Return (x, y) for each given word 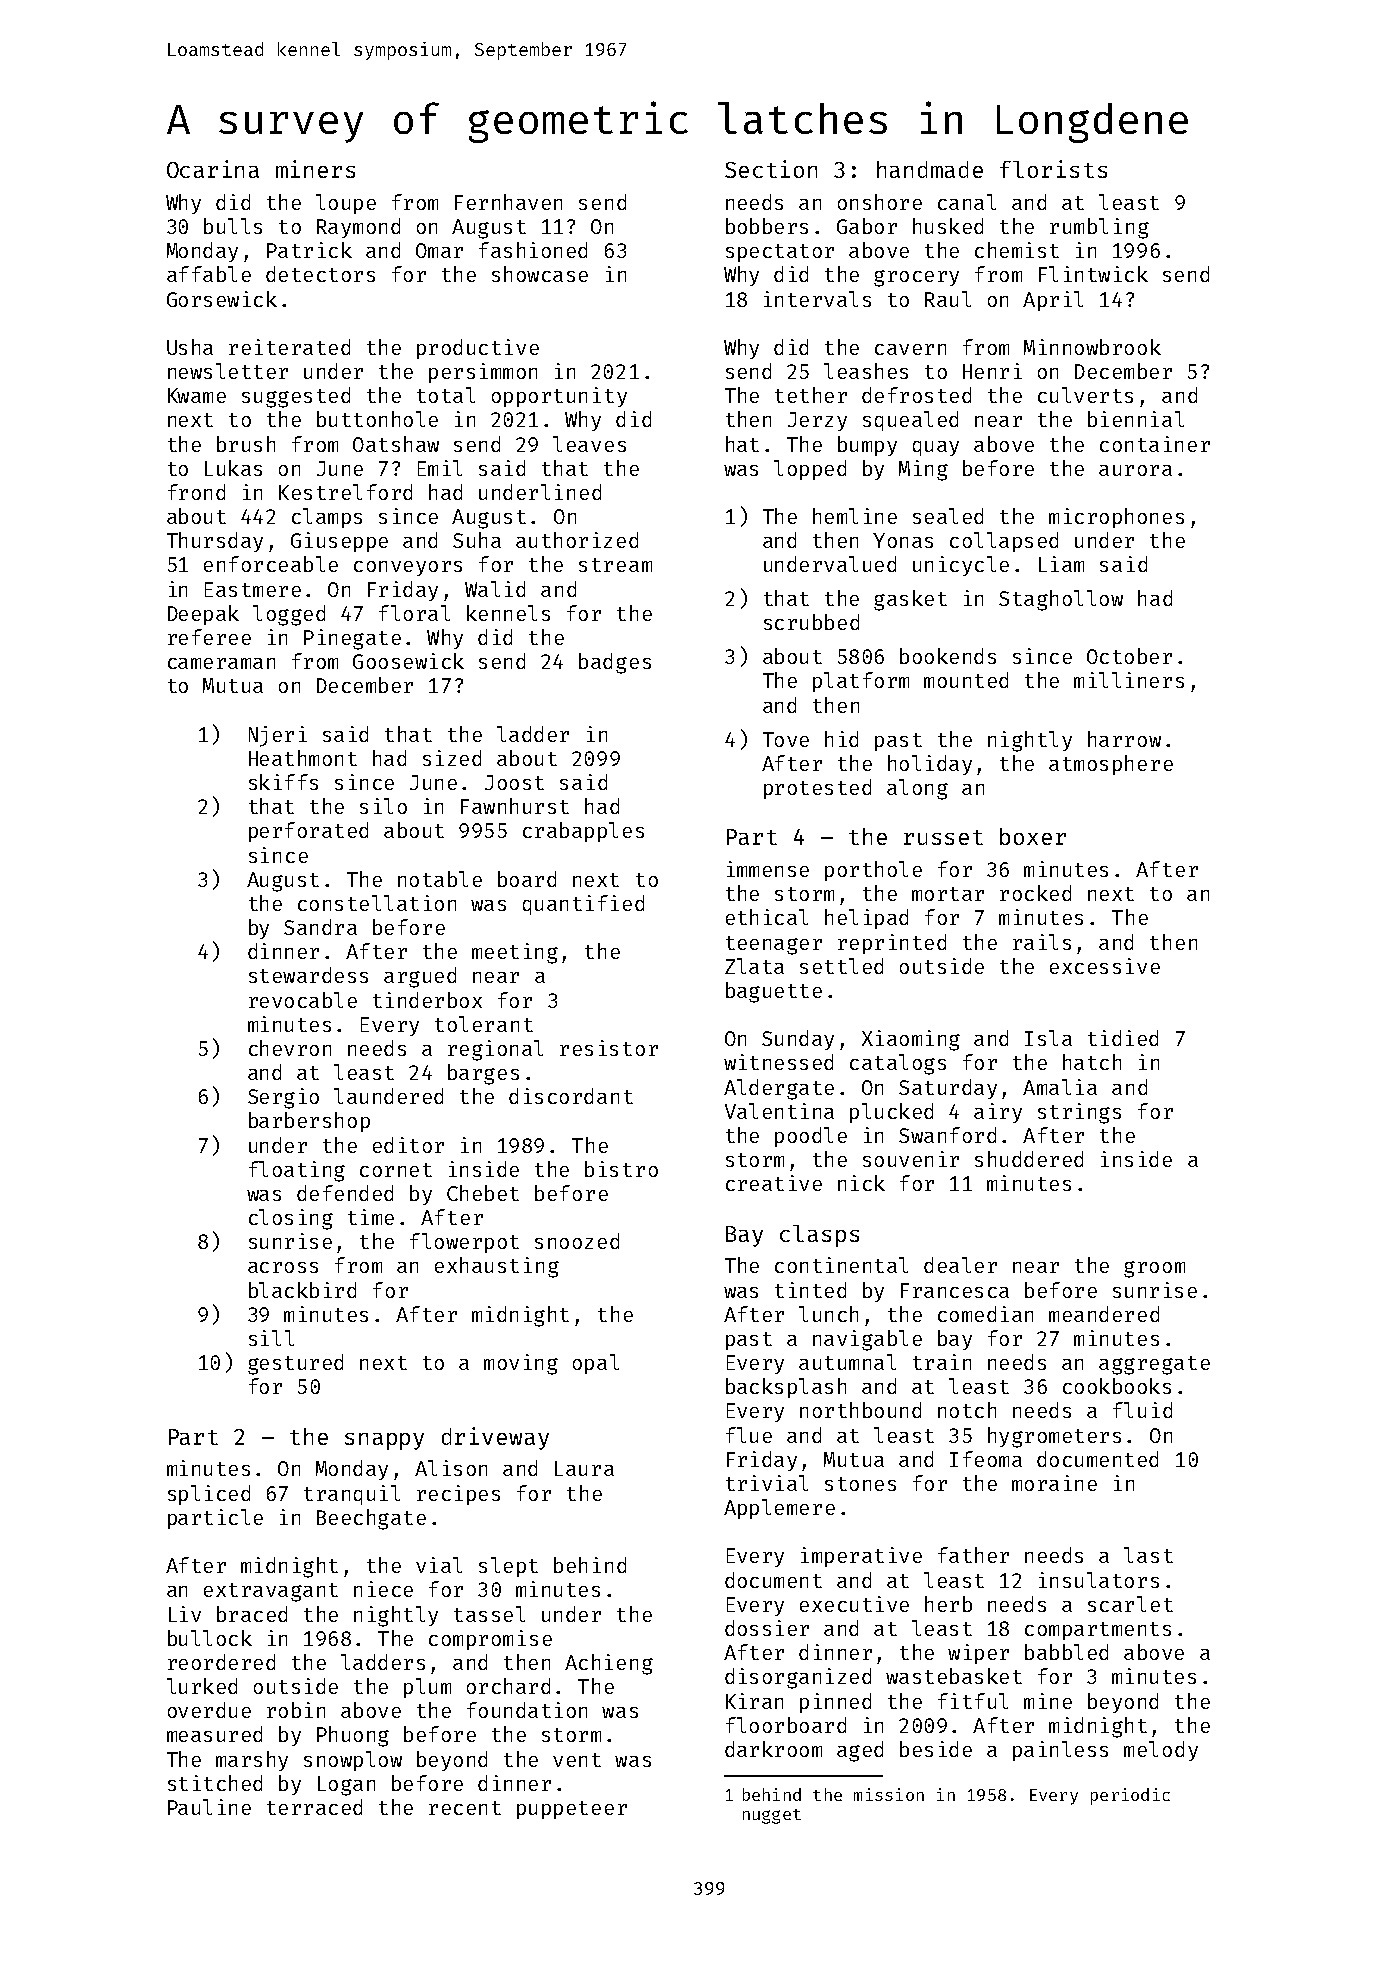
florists (1053, 169)
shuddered (1029, 1159)
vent (577, 1760)
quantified (583, 905)
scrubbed (811, 622)
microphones (1116, 518)
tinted (810, 1290)
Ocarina (213, 169)
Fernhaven (508, 202)
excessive (1105, 966)
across (283, 1267)
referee (209, 637)
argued (420, 977)
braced (252, 1614)
